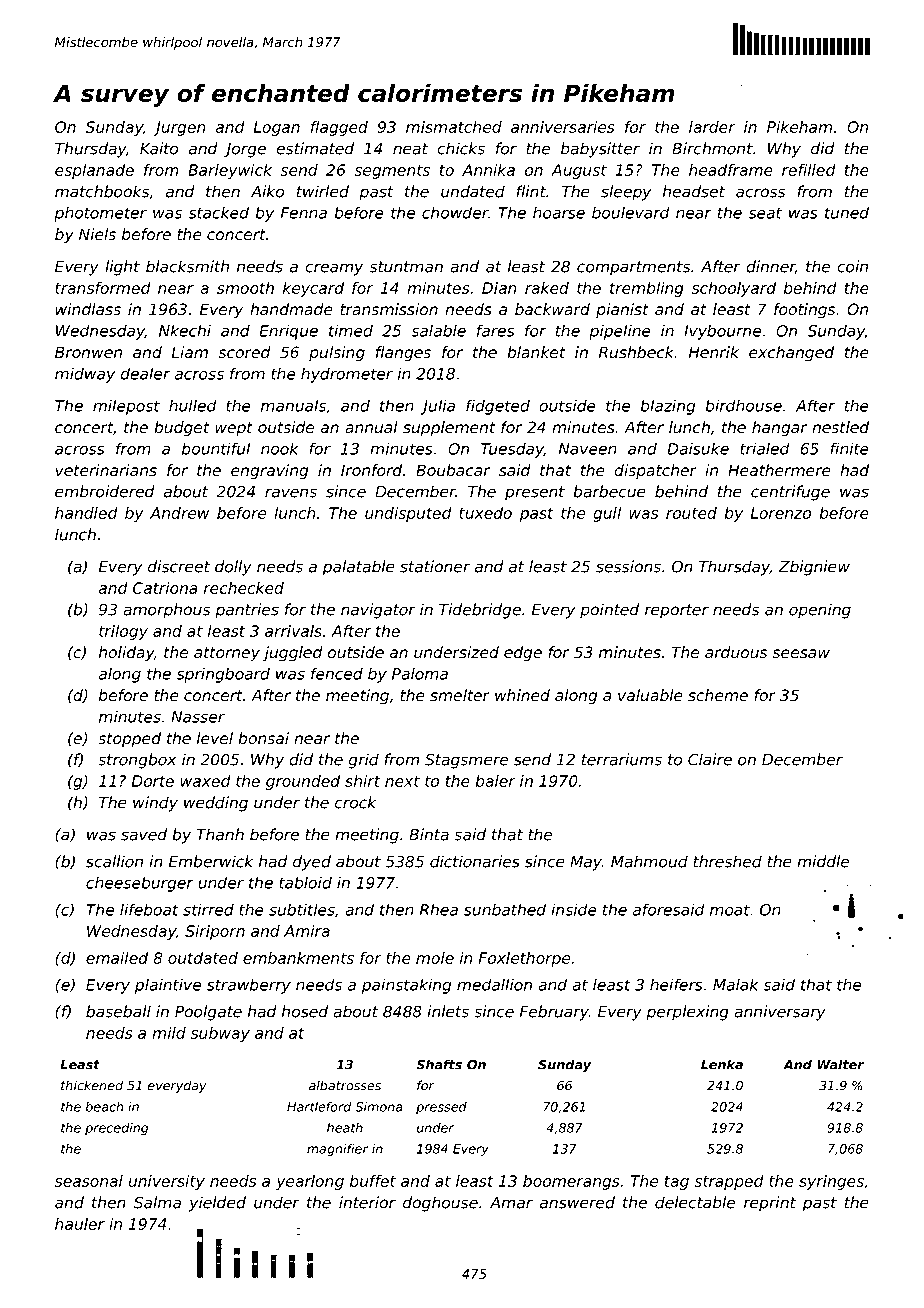  Describe the element at coordinates (359, 568) in the page. I see `palatable` at that location.
